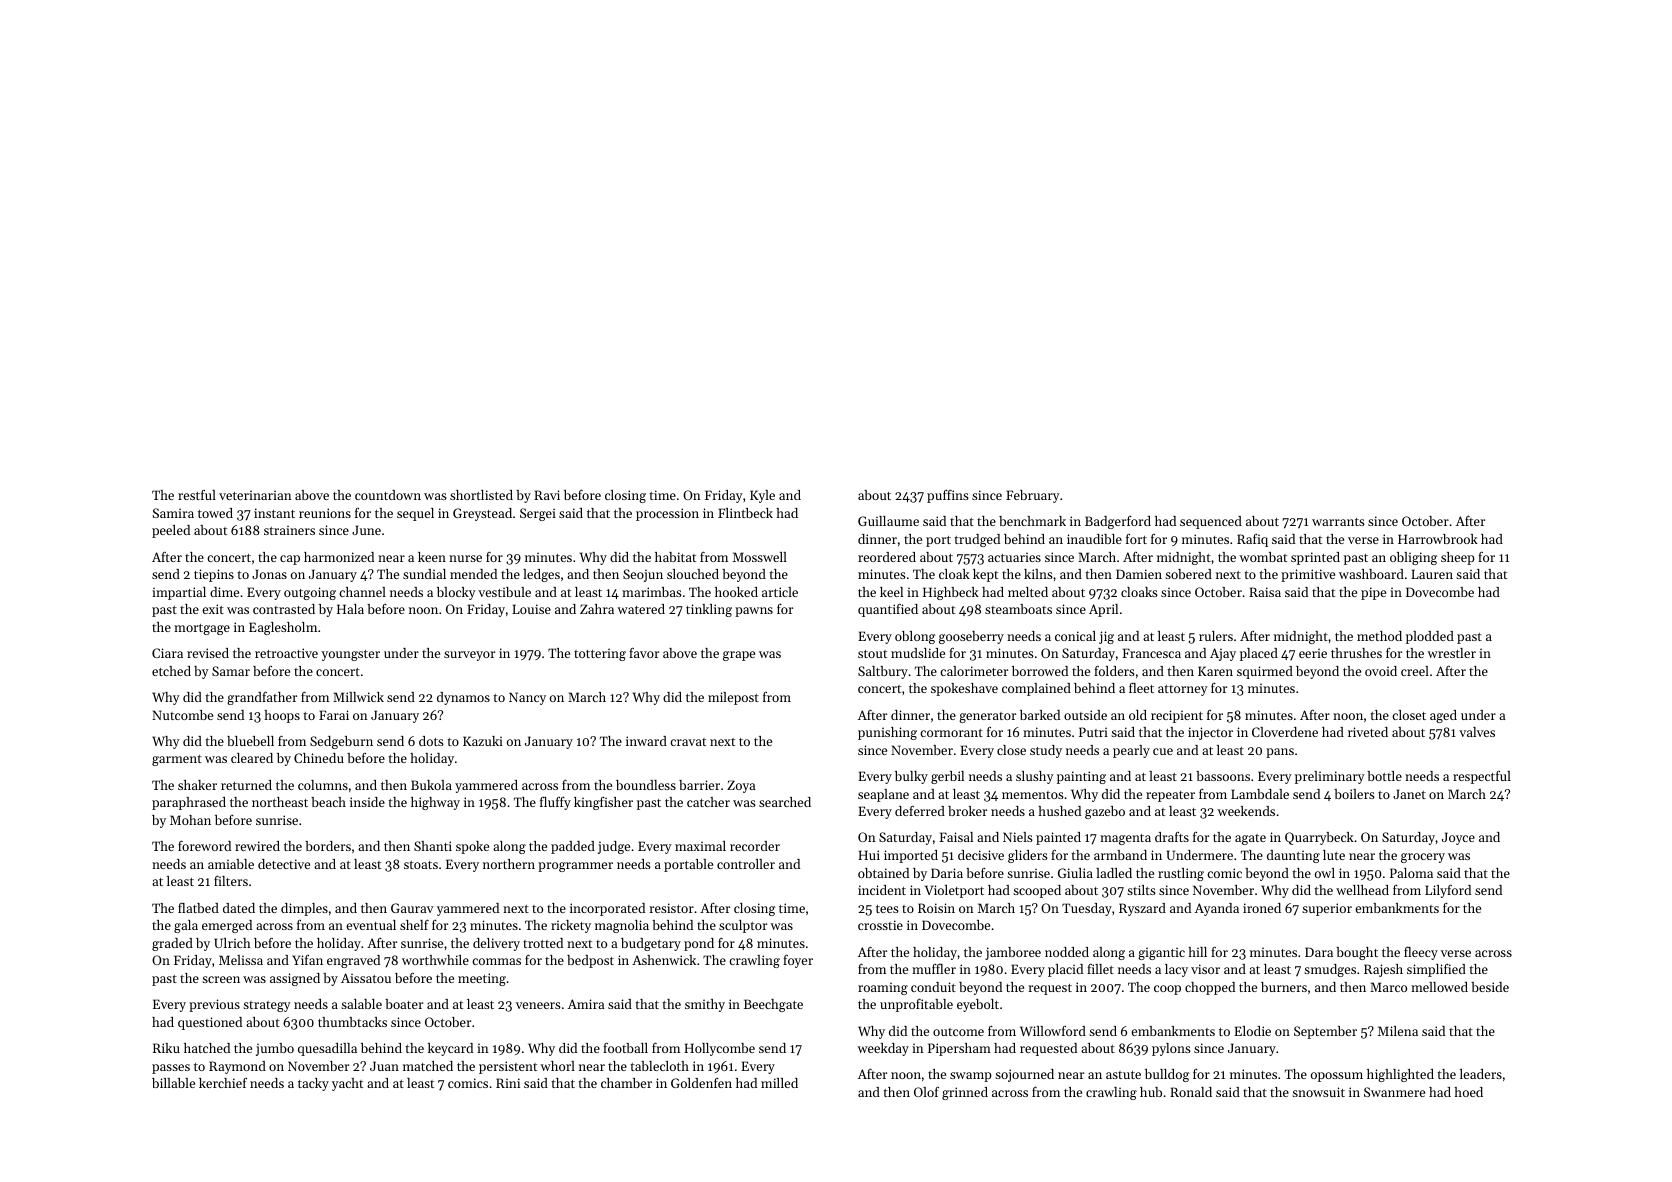 This page has height=1182, width=1672. Describe the element at coordinates (719, 1049) in the page. I see `Hollycombe` at that location.
